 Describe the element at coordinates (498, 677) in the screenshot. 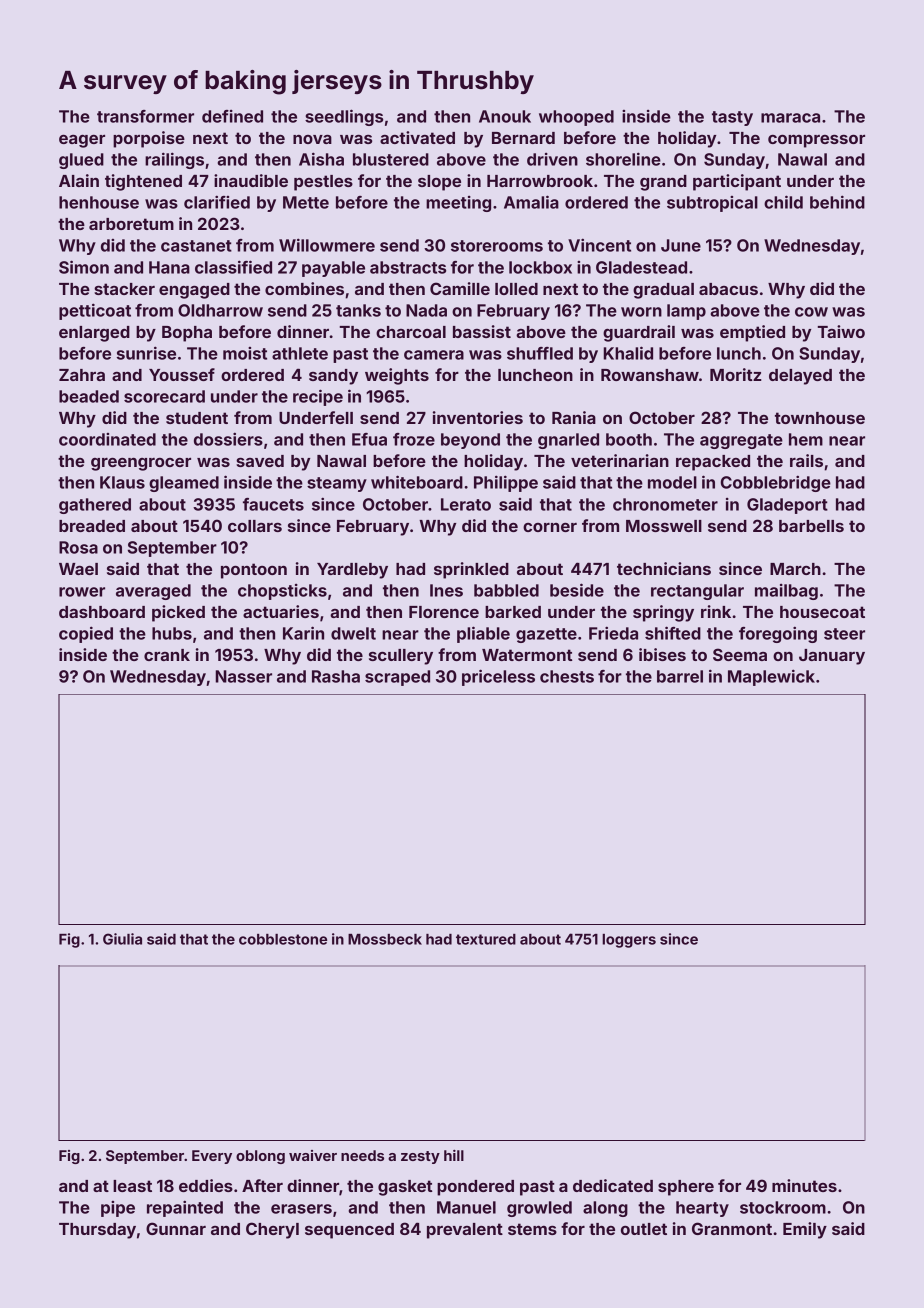

I see `priceless` at that location.
